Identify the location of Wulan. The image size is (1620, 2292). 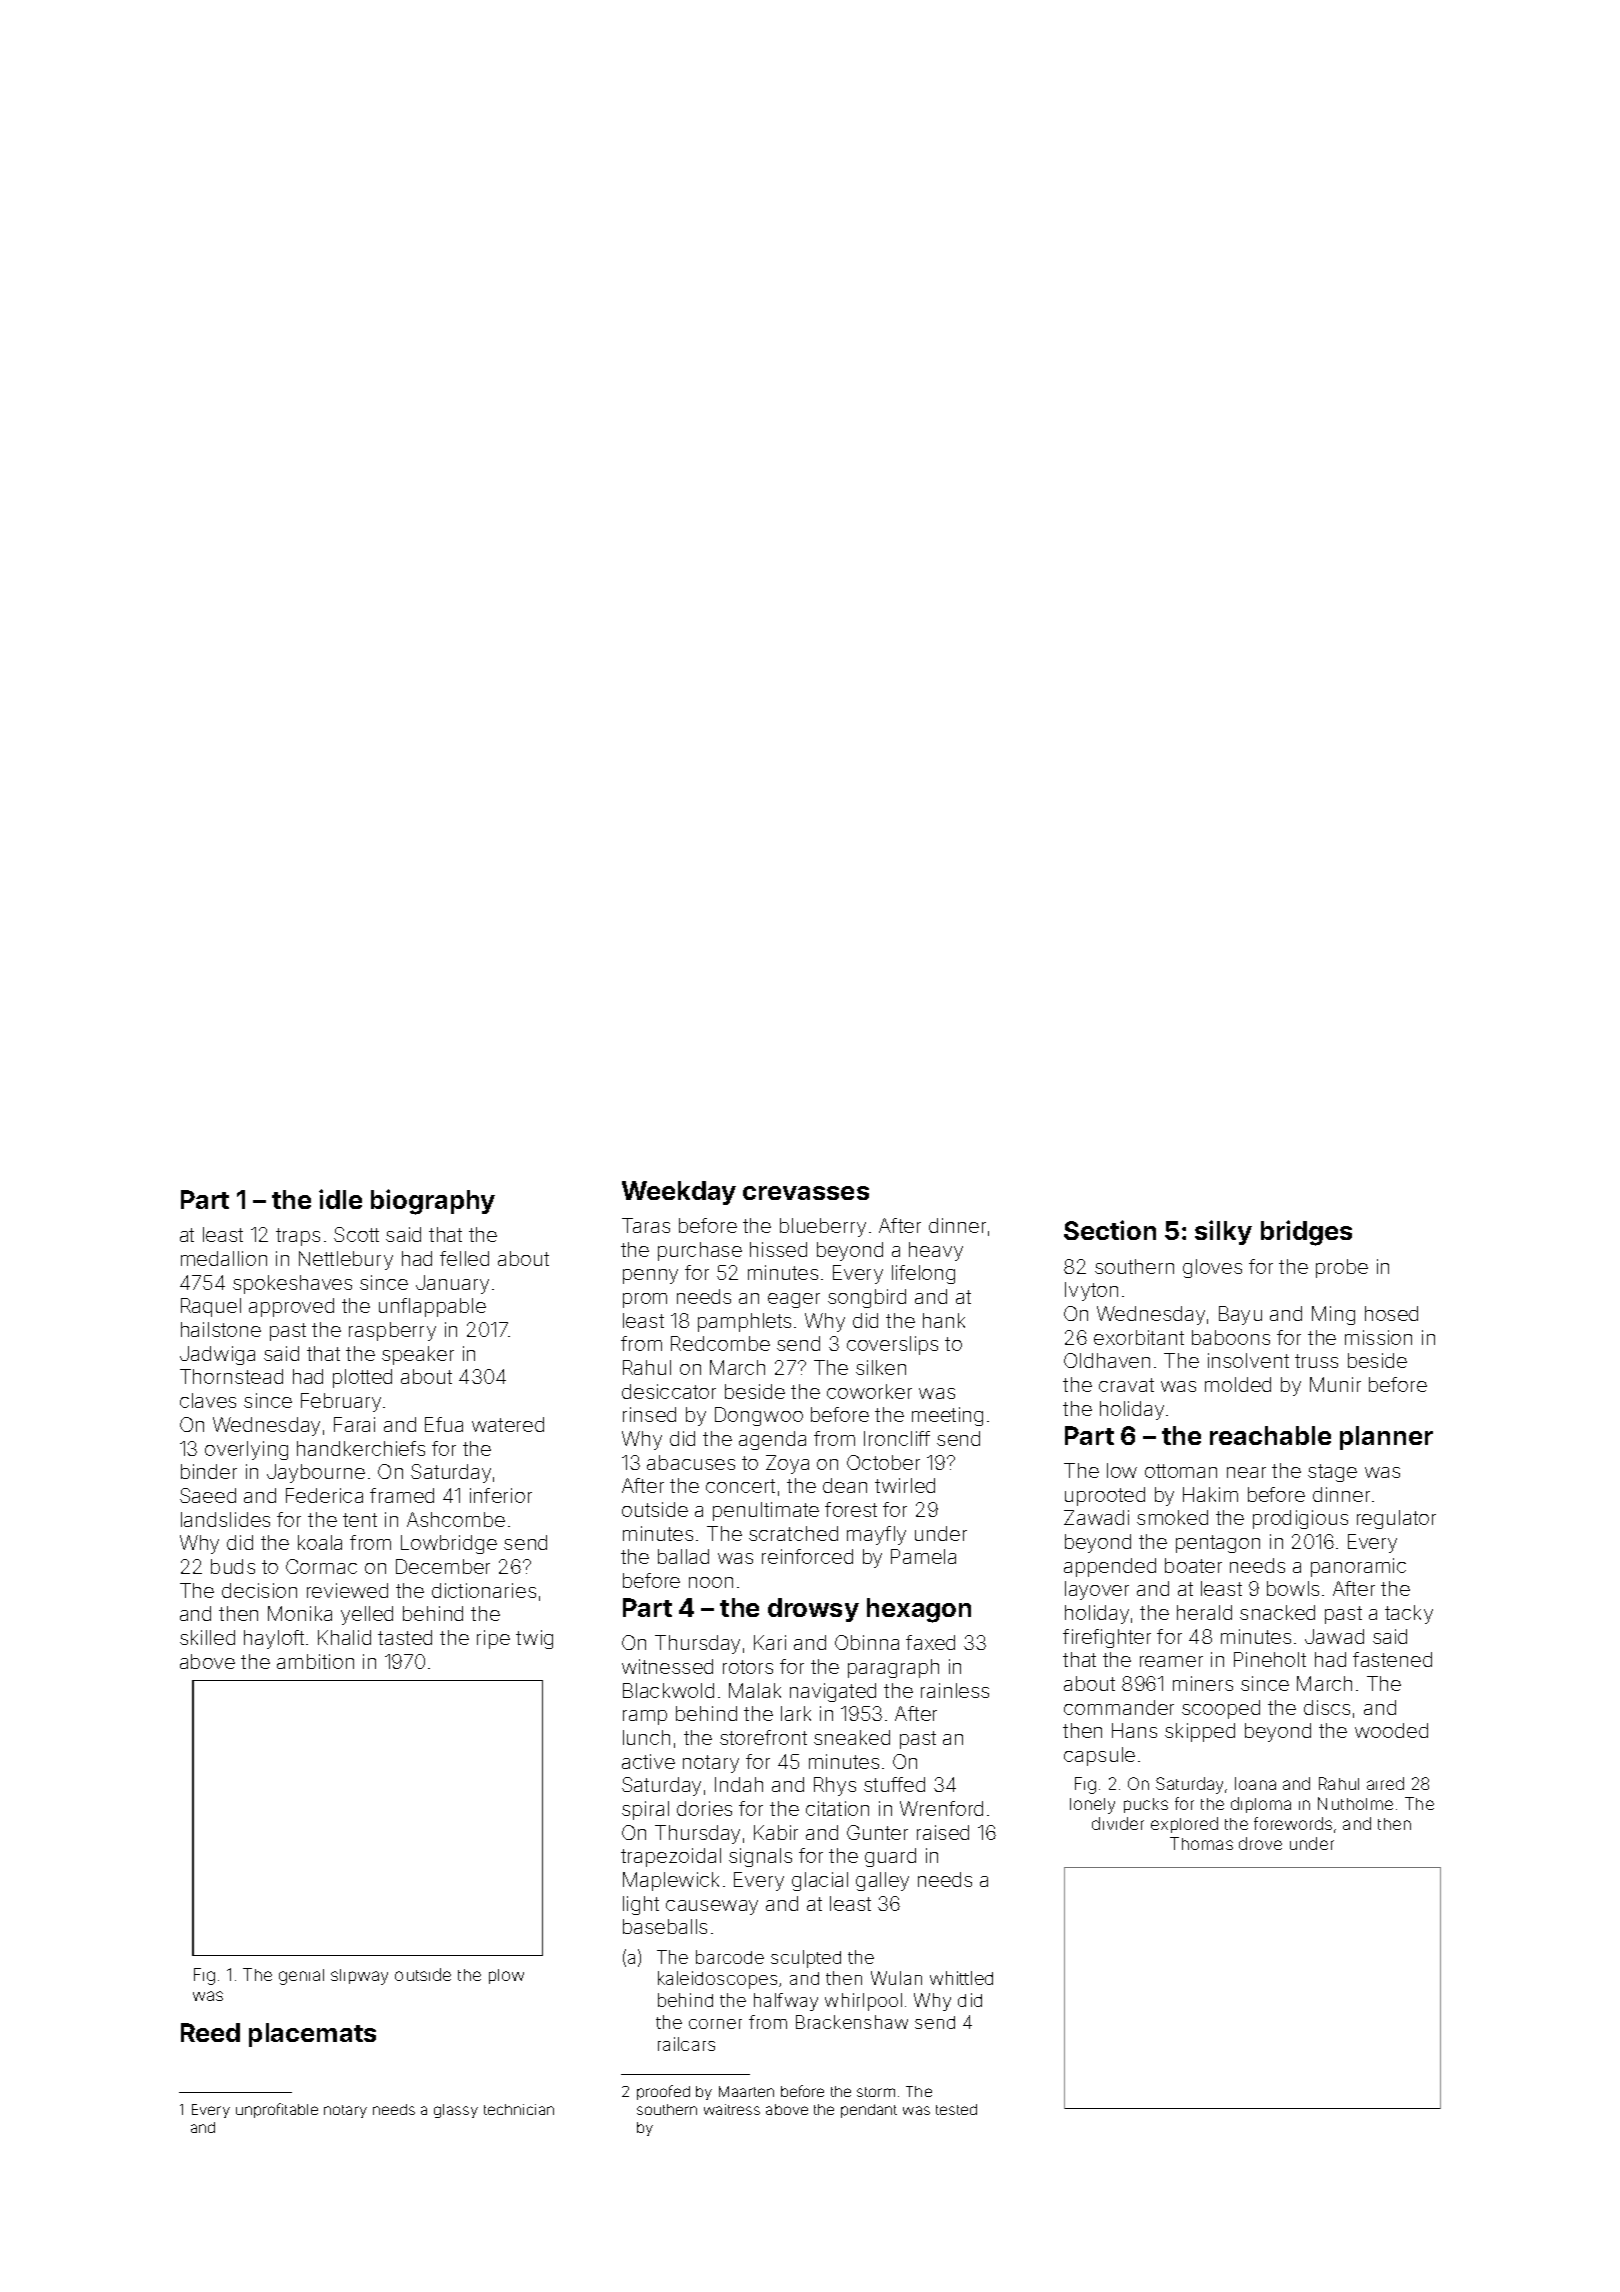
(896, 1978).
